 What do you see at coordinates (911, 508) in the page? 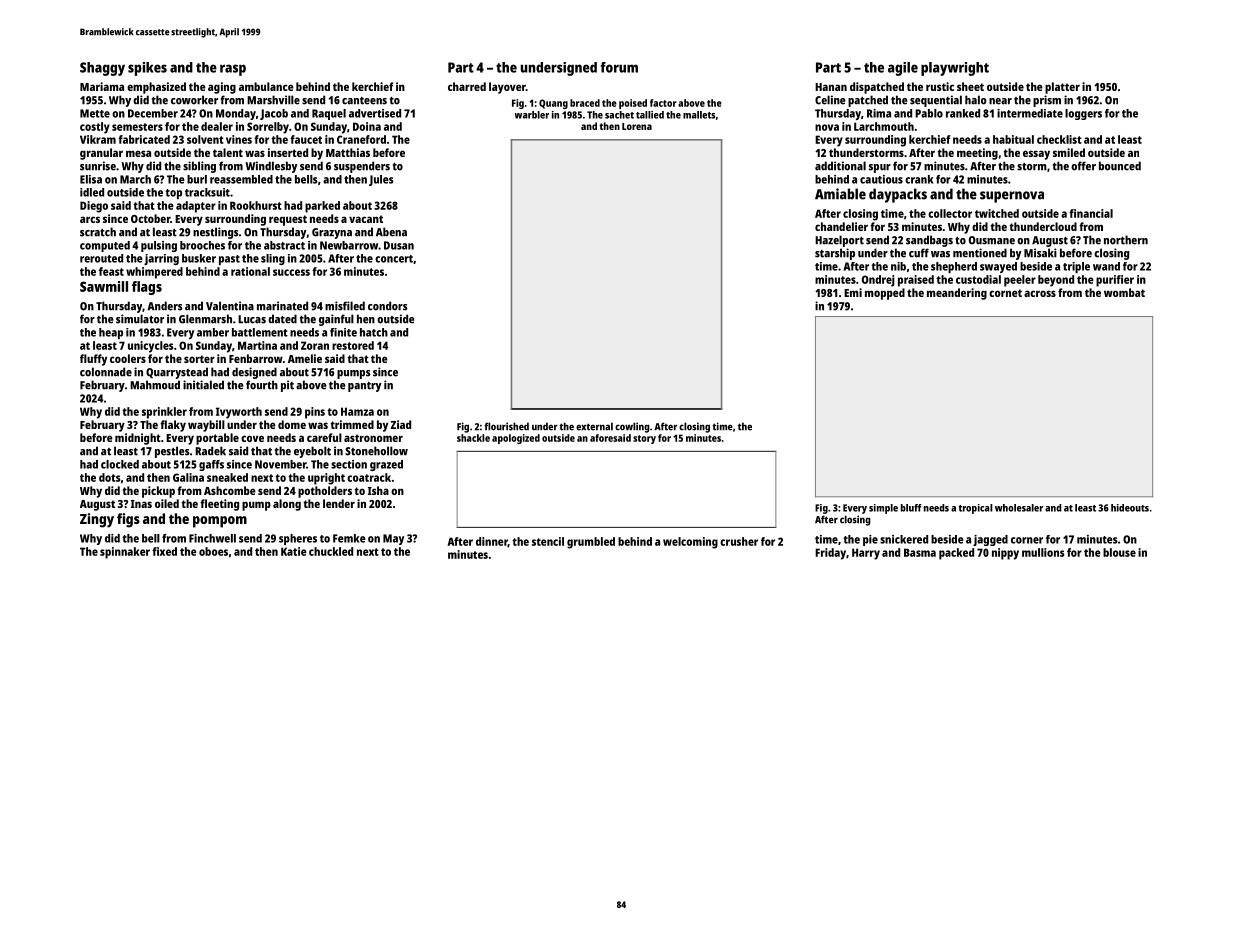
I see `bluff` at bounding box center [911, 508].
